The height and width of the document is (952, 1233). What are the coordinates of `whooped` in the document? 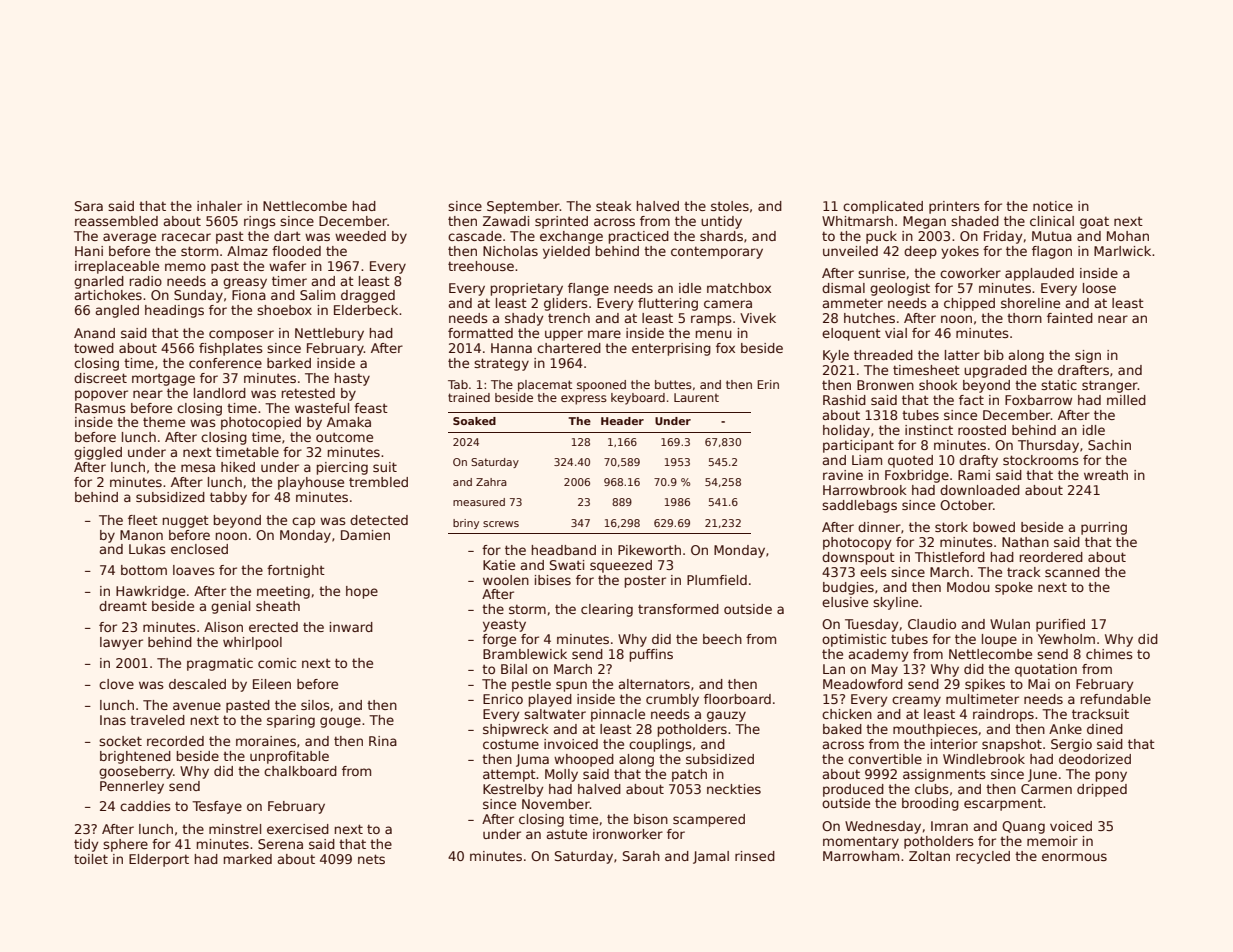 It's located at (584, 760).
